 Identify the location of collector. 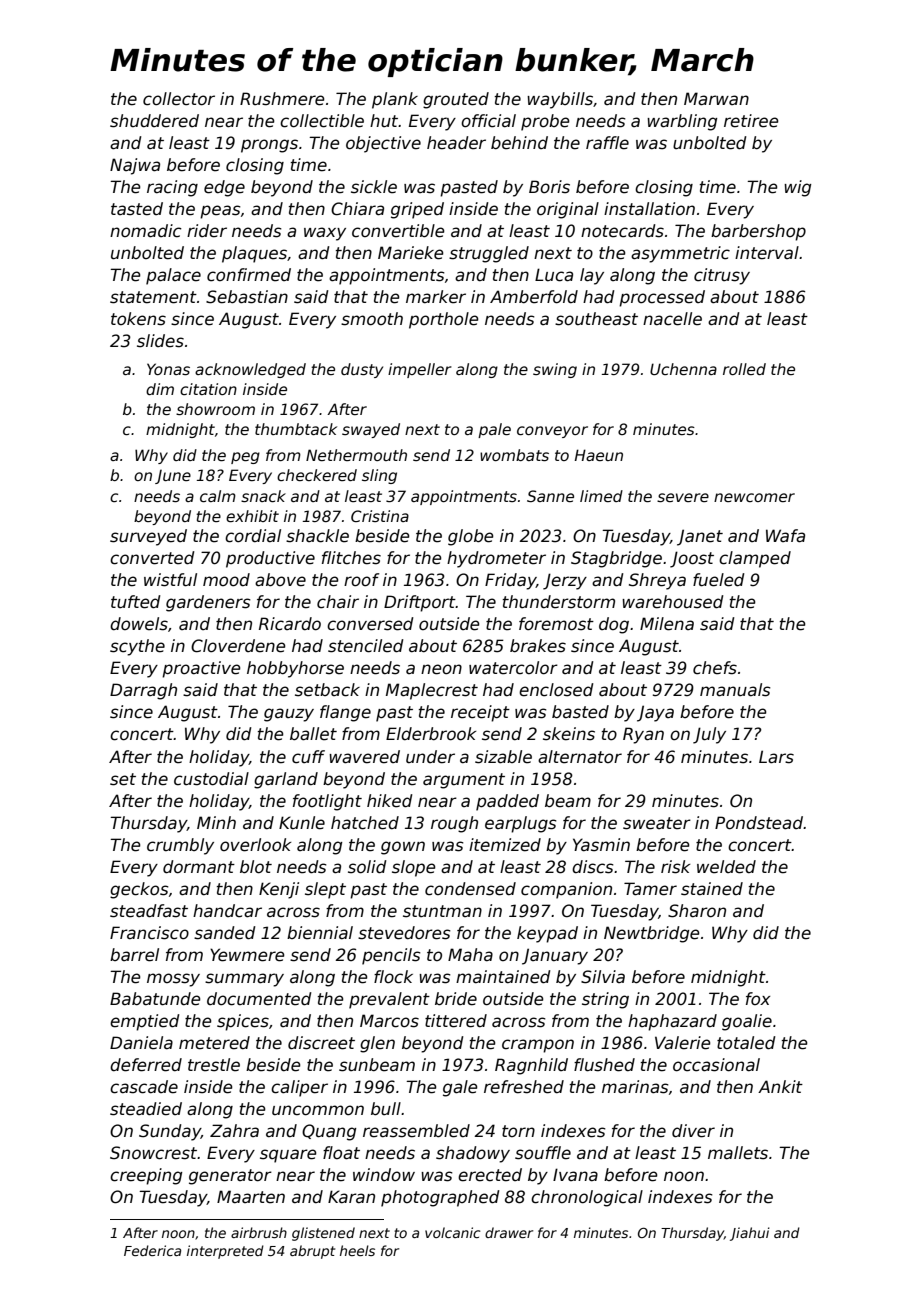
(179, 99).
